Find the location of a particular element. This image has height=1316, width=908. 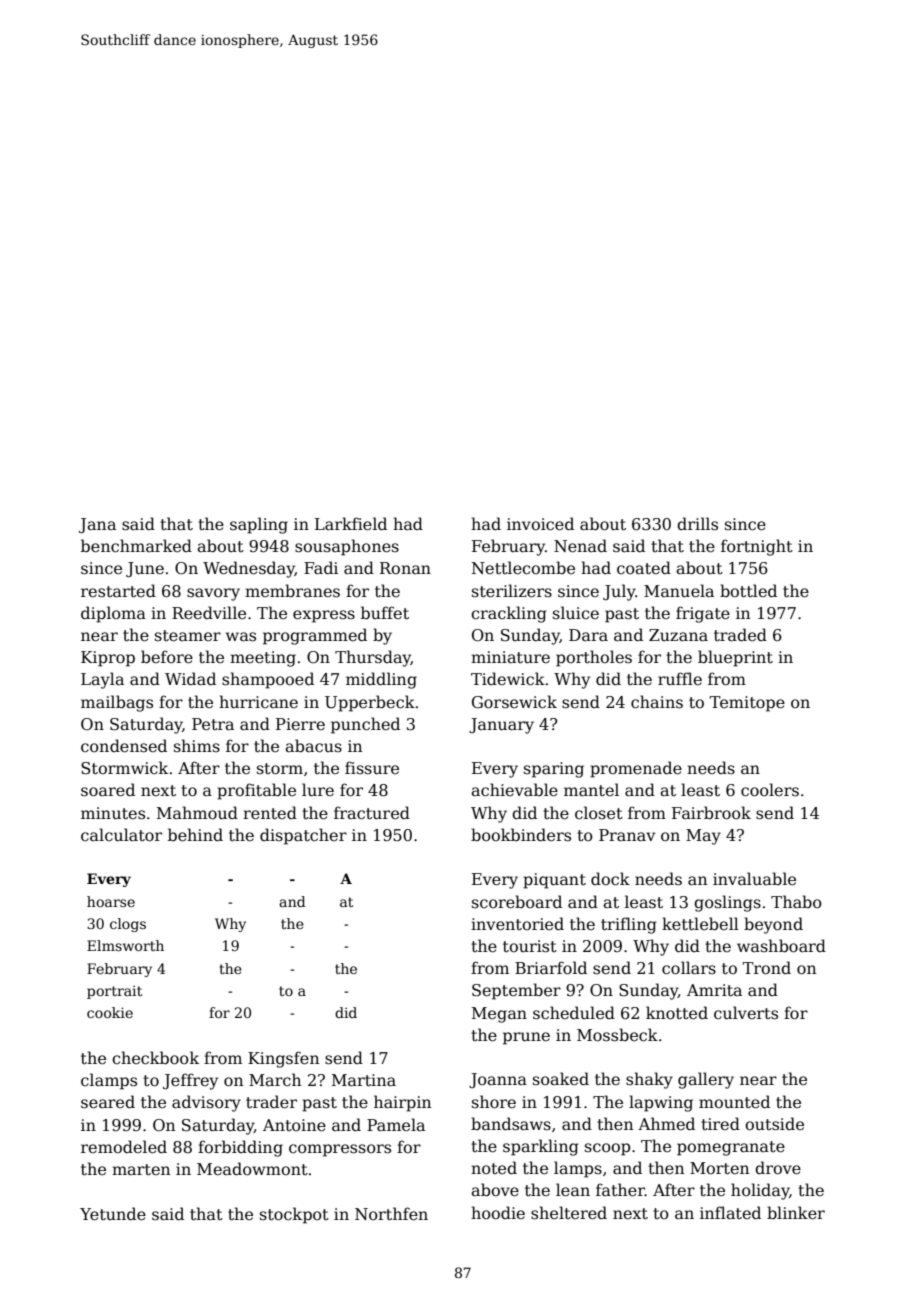

Petra is located at coordinates (213, 724).
